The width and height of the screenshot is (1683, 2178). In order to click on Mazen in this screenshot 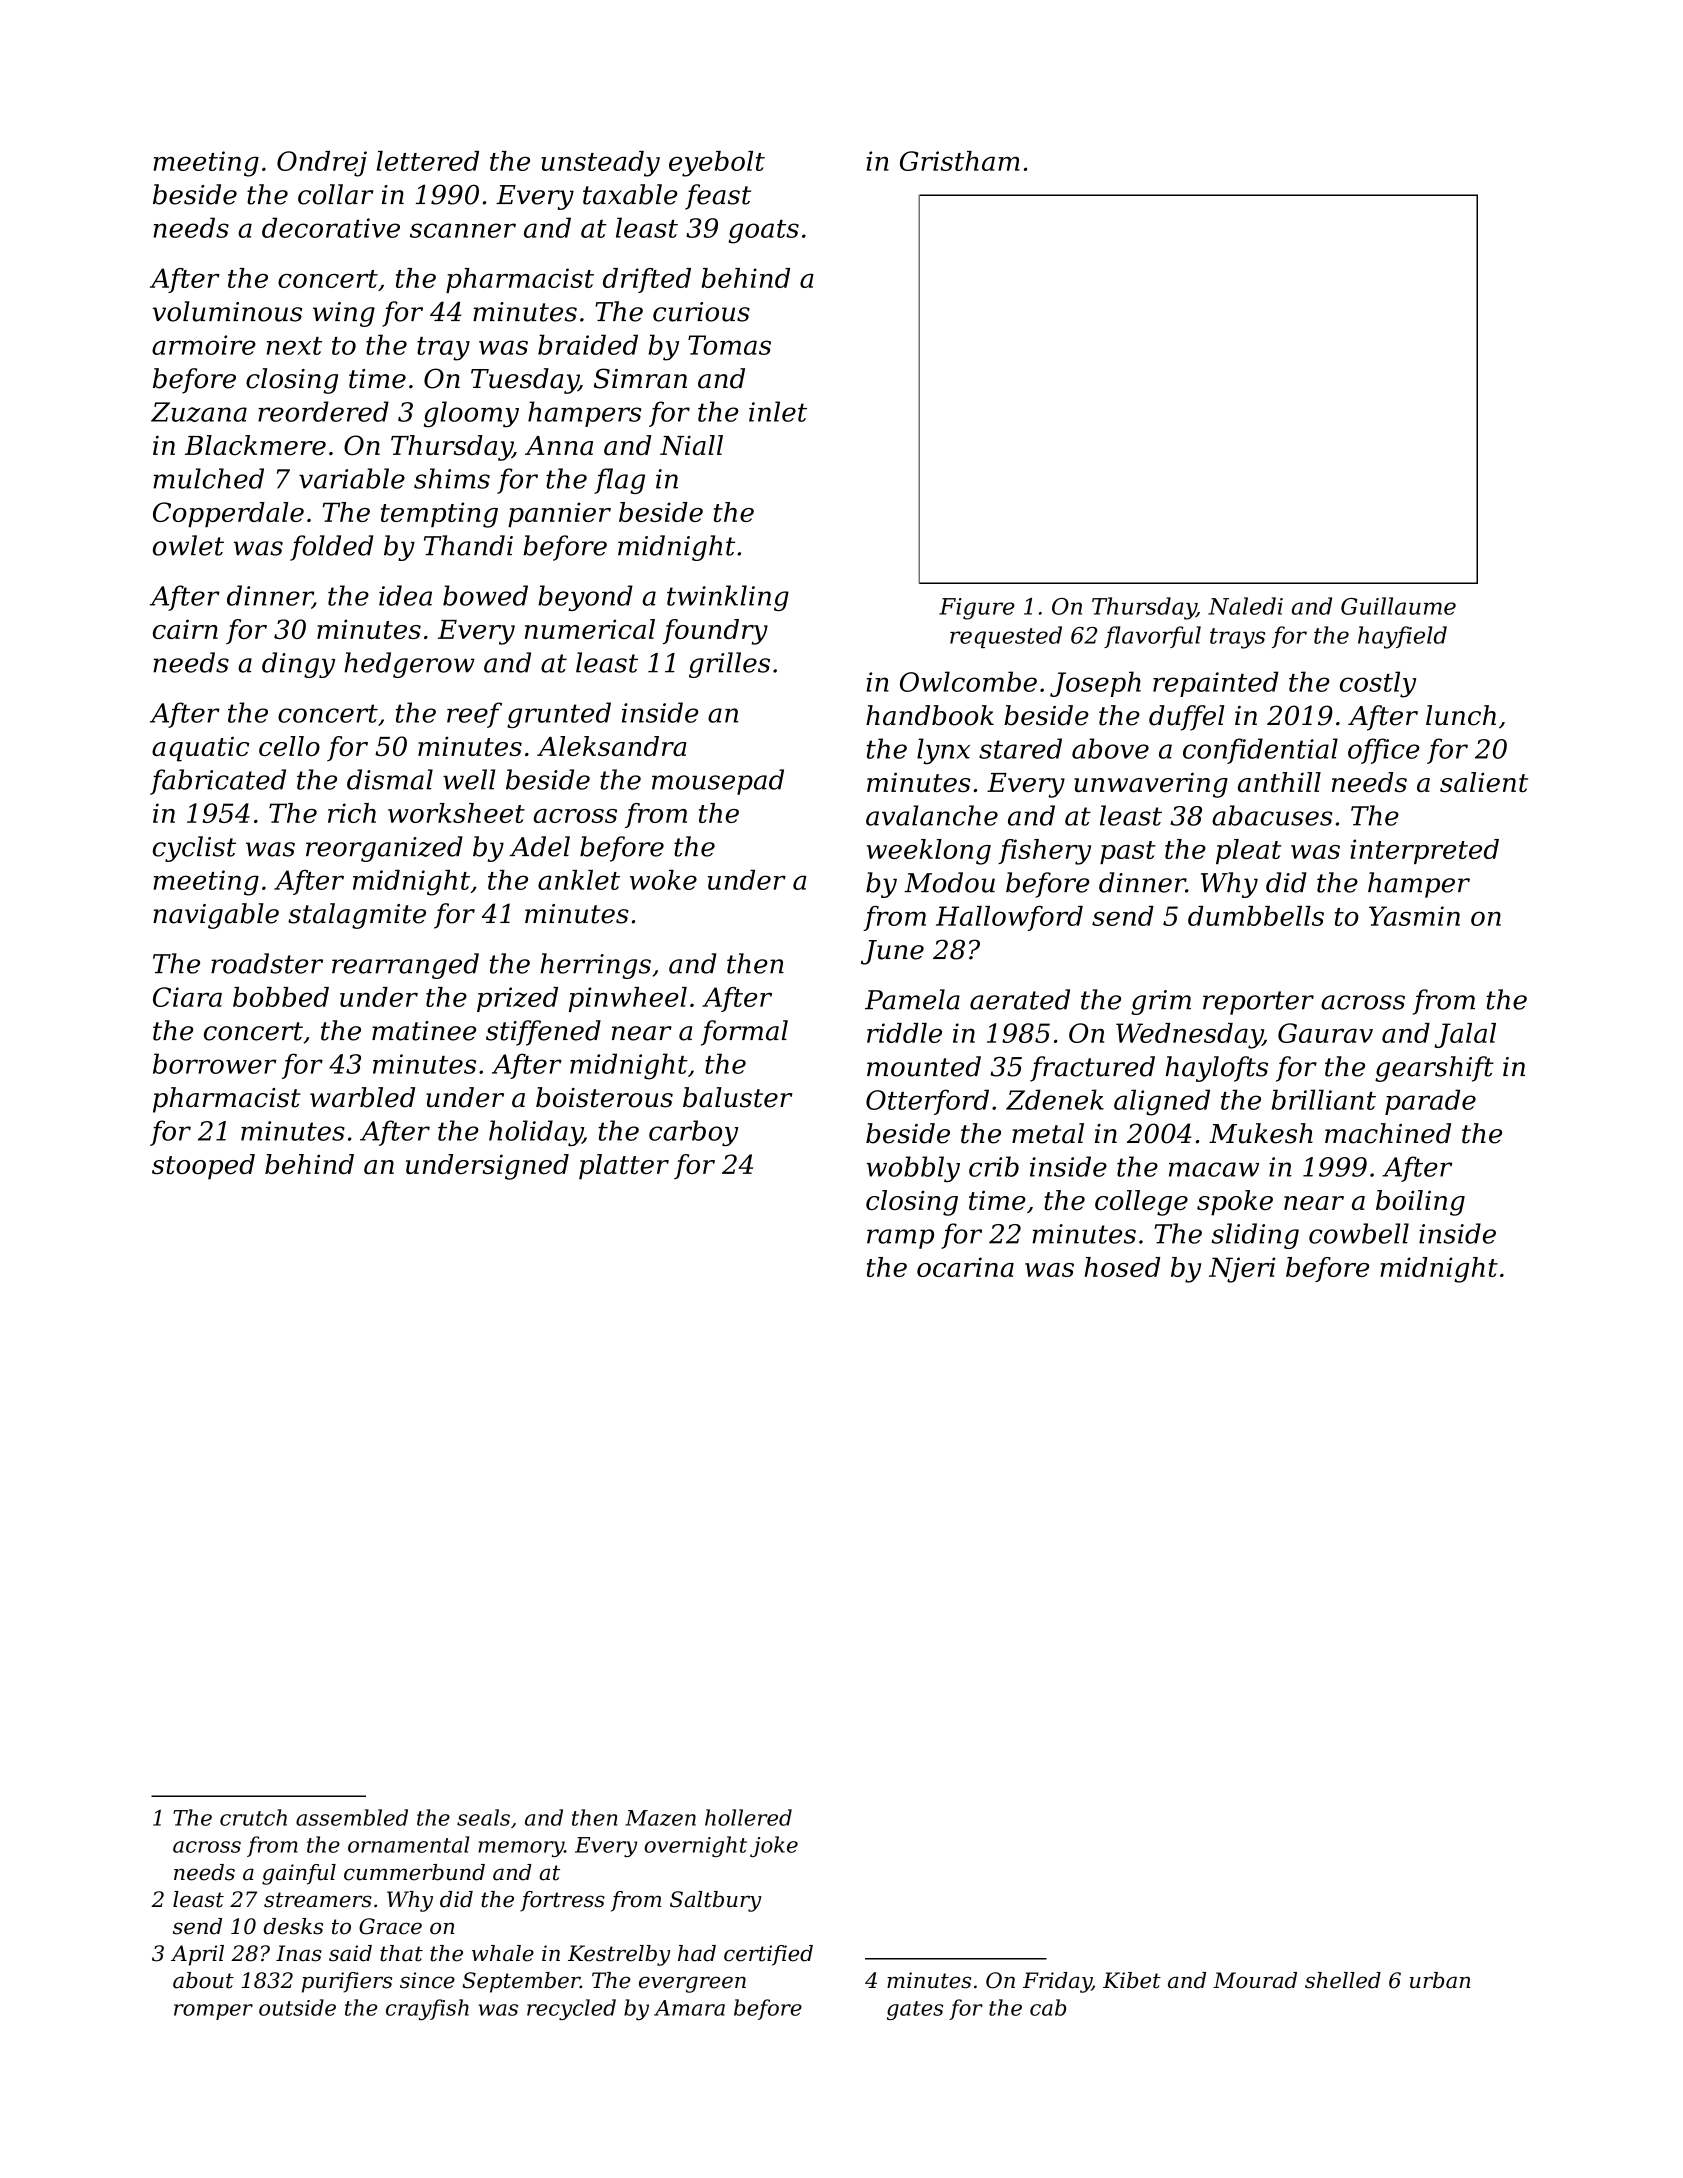, I will do `click(660, 1818)`.
